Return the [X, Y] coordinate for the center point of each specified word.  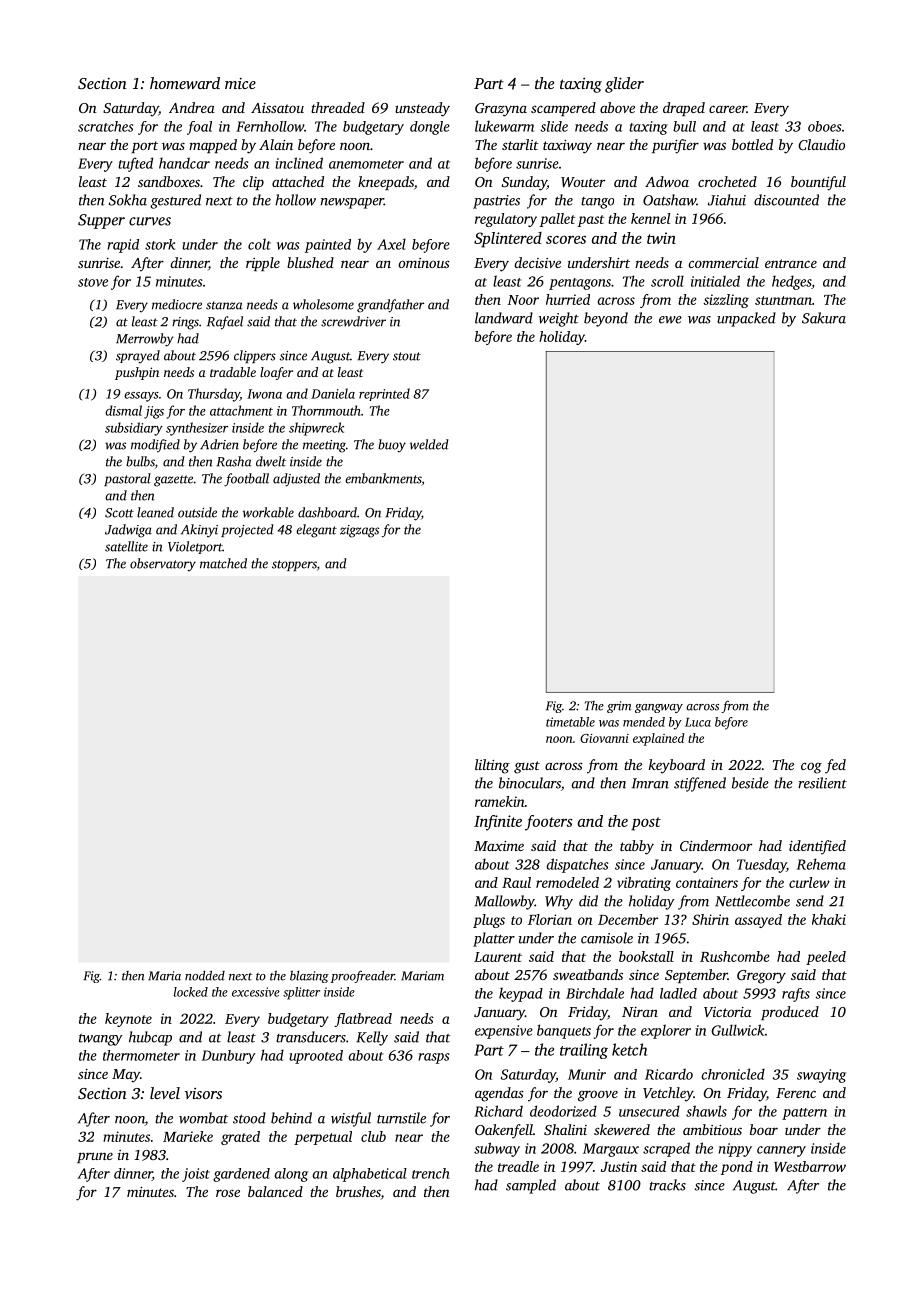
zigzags [359, 531]
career [728, 109]
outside [197, 512]
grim [619, 707]
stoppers [294, 565]
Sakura [824, 318]
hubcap [150, 1038]
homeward [185, 83]
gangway [659, 708]
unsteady [422, 109]
